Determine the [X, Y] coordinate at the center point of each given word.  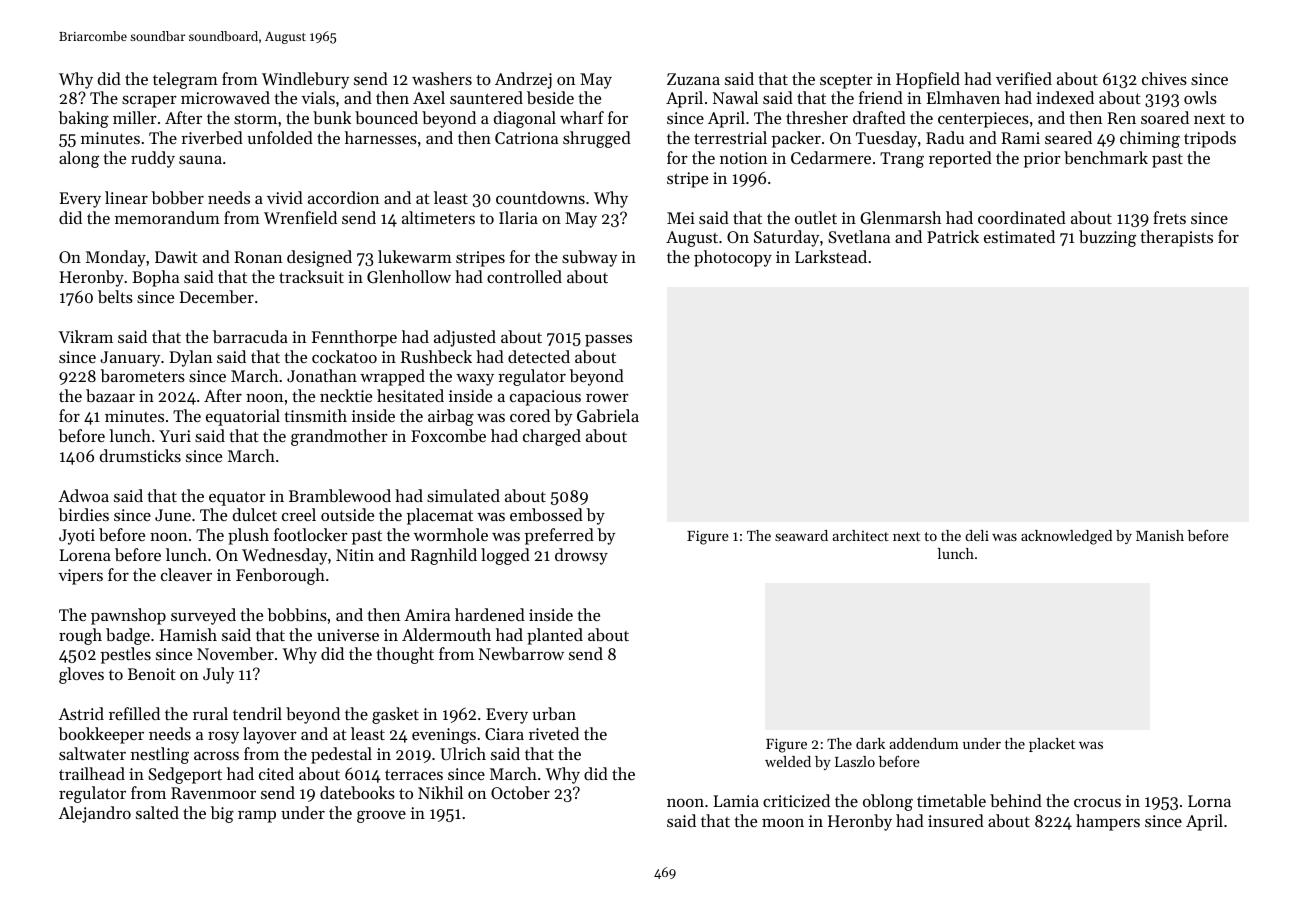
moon [783, 823]
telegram [185, 80]
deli [977, 535]
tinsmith [315, 415]
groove [381, 817]
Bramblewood [340, 495]
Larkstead [831, 256]
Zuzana [693, 79]
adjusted [465, 338]
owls [1200, 97]
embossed [546, 514]
